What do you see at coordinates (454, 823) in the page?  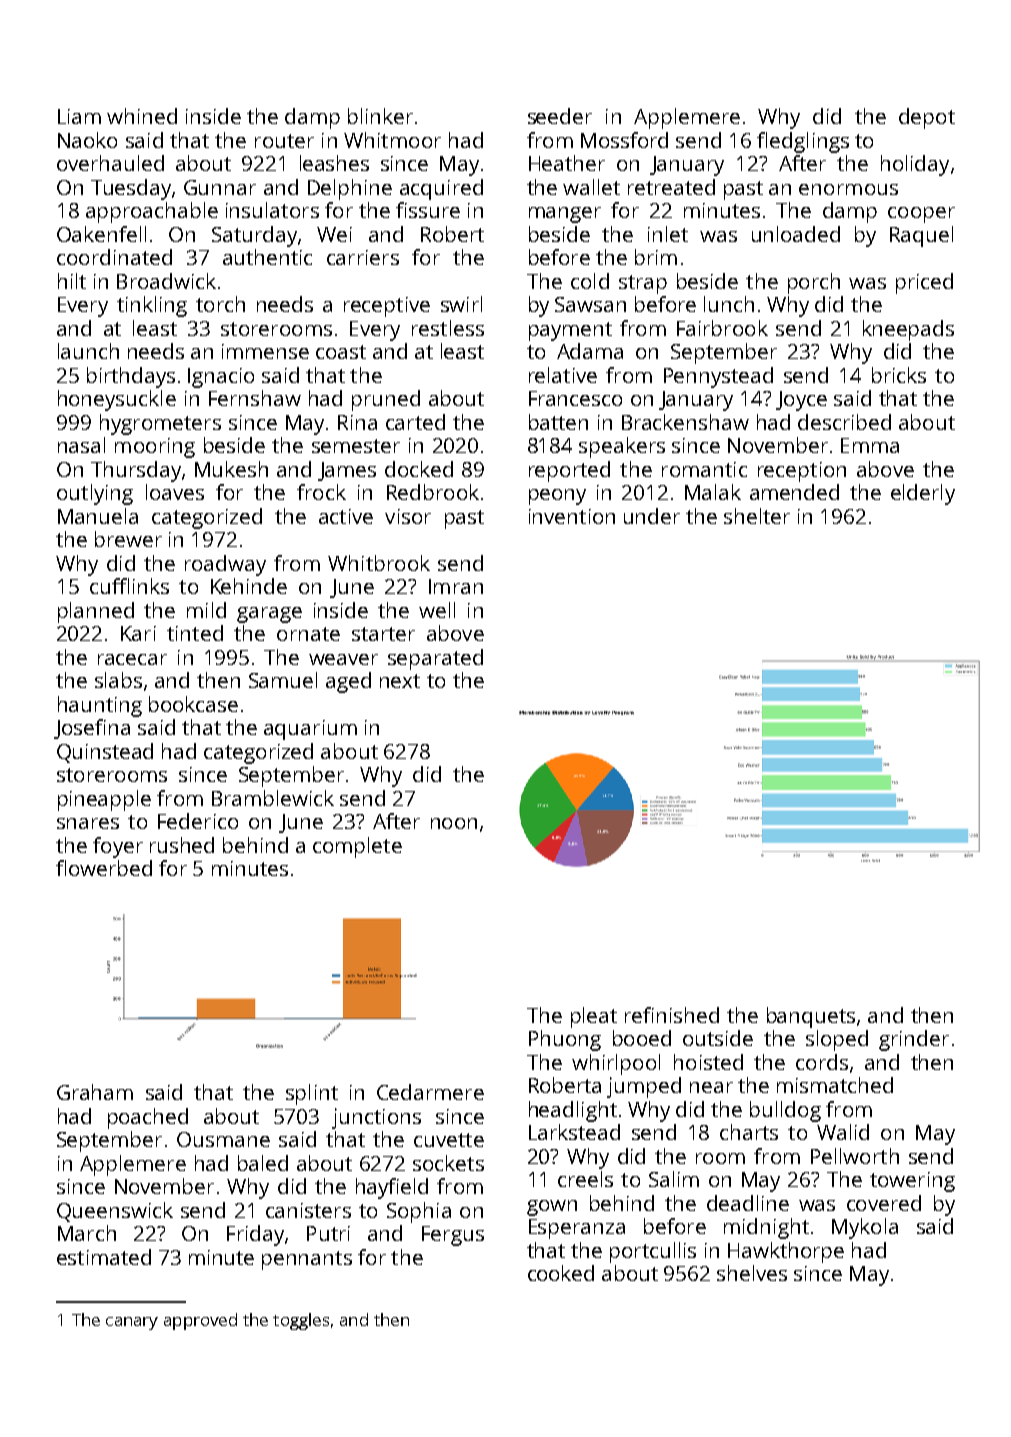 I see `noon` at bounding box center [454, 823].
